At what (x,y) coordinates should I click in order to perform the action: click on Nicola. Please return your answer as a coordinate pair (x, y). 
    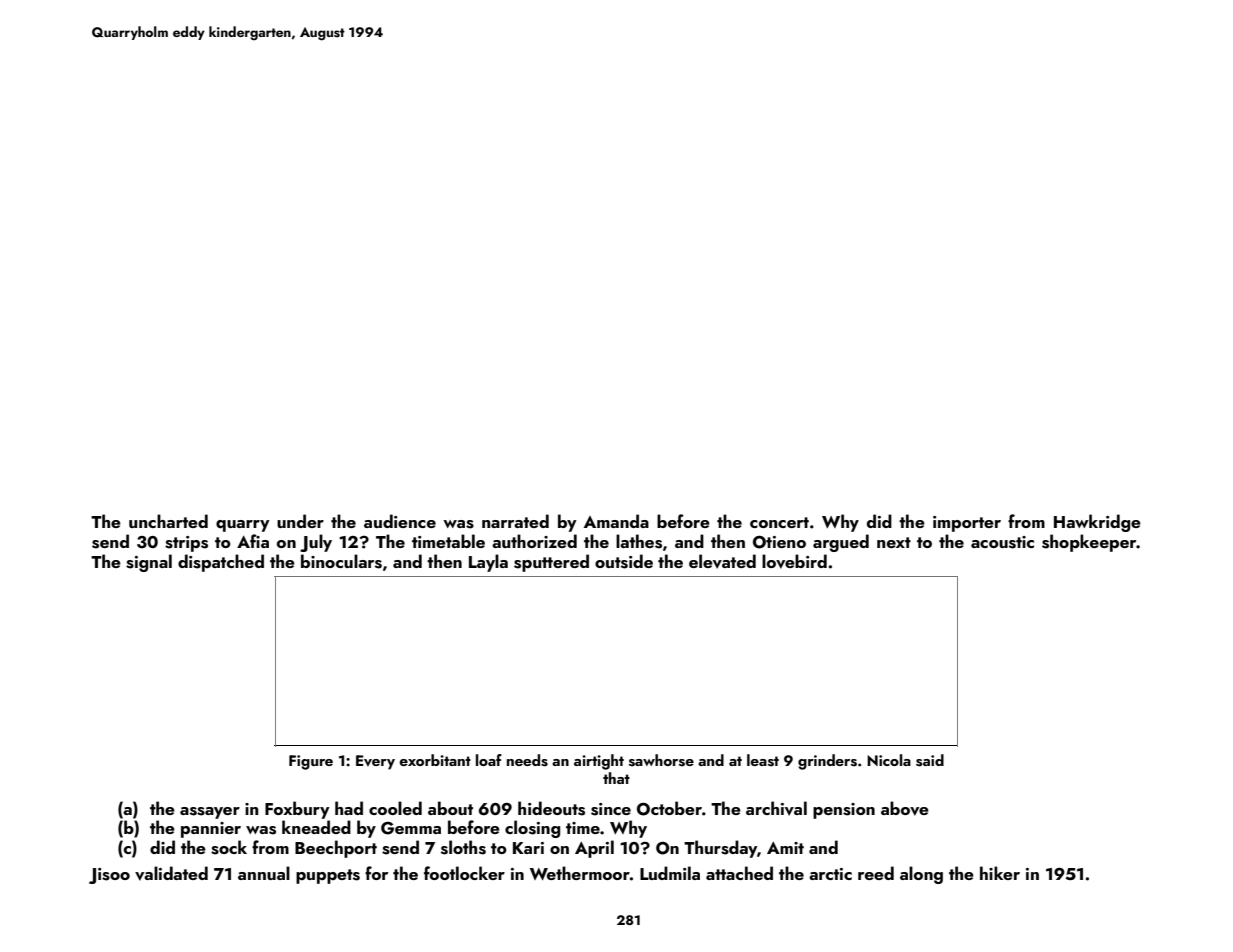
    Looking at the image, I should click on (889, 760).
